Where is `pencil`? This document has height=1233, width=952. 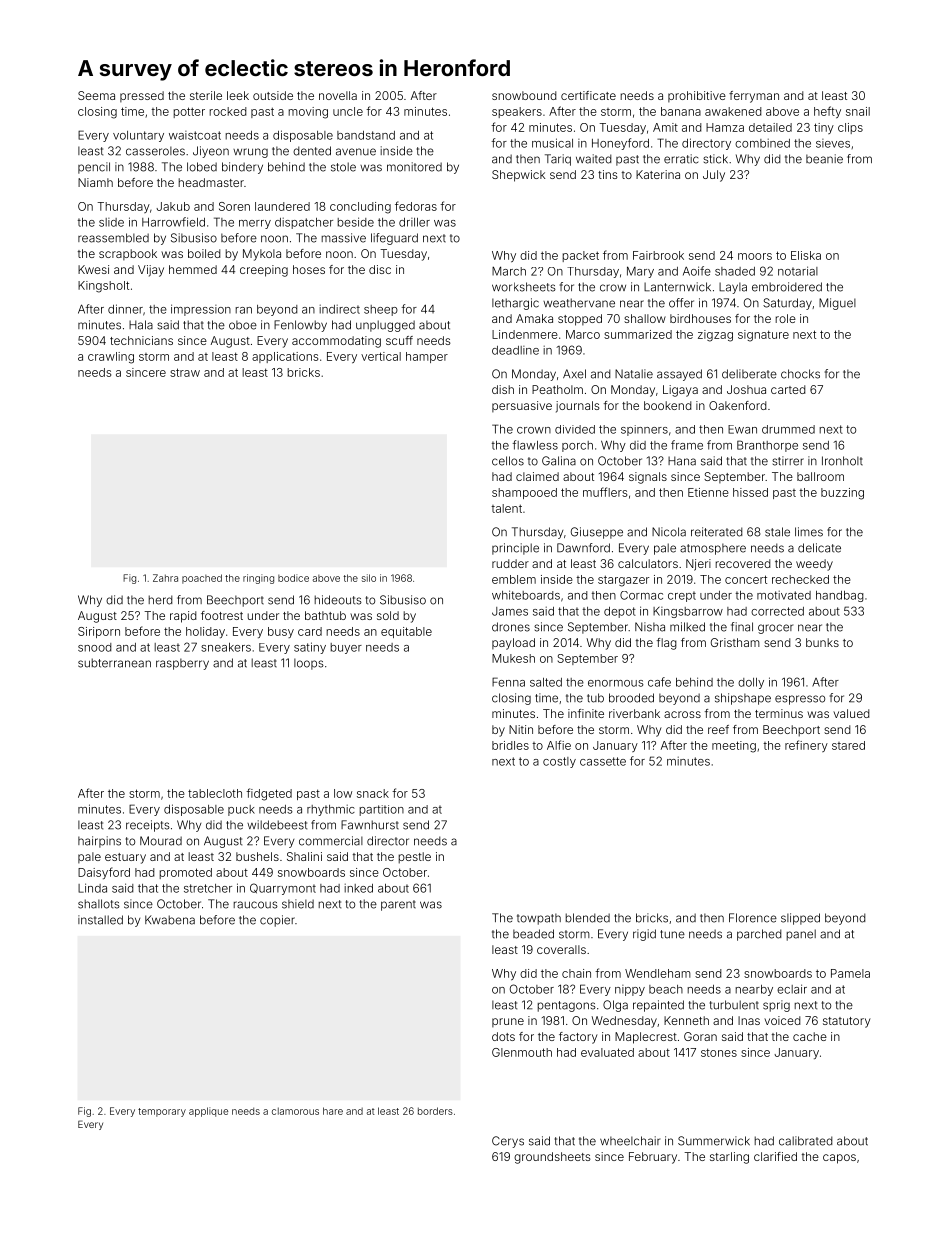 pencil is located at coordinates (94, 168).
